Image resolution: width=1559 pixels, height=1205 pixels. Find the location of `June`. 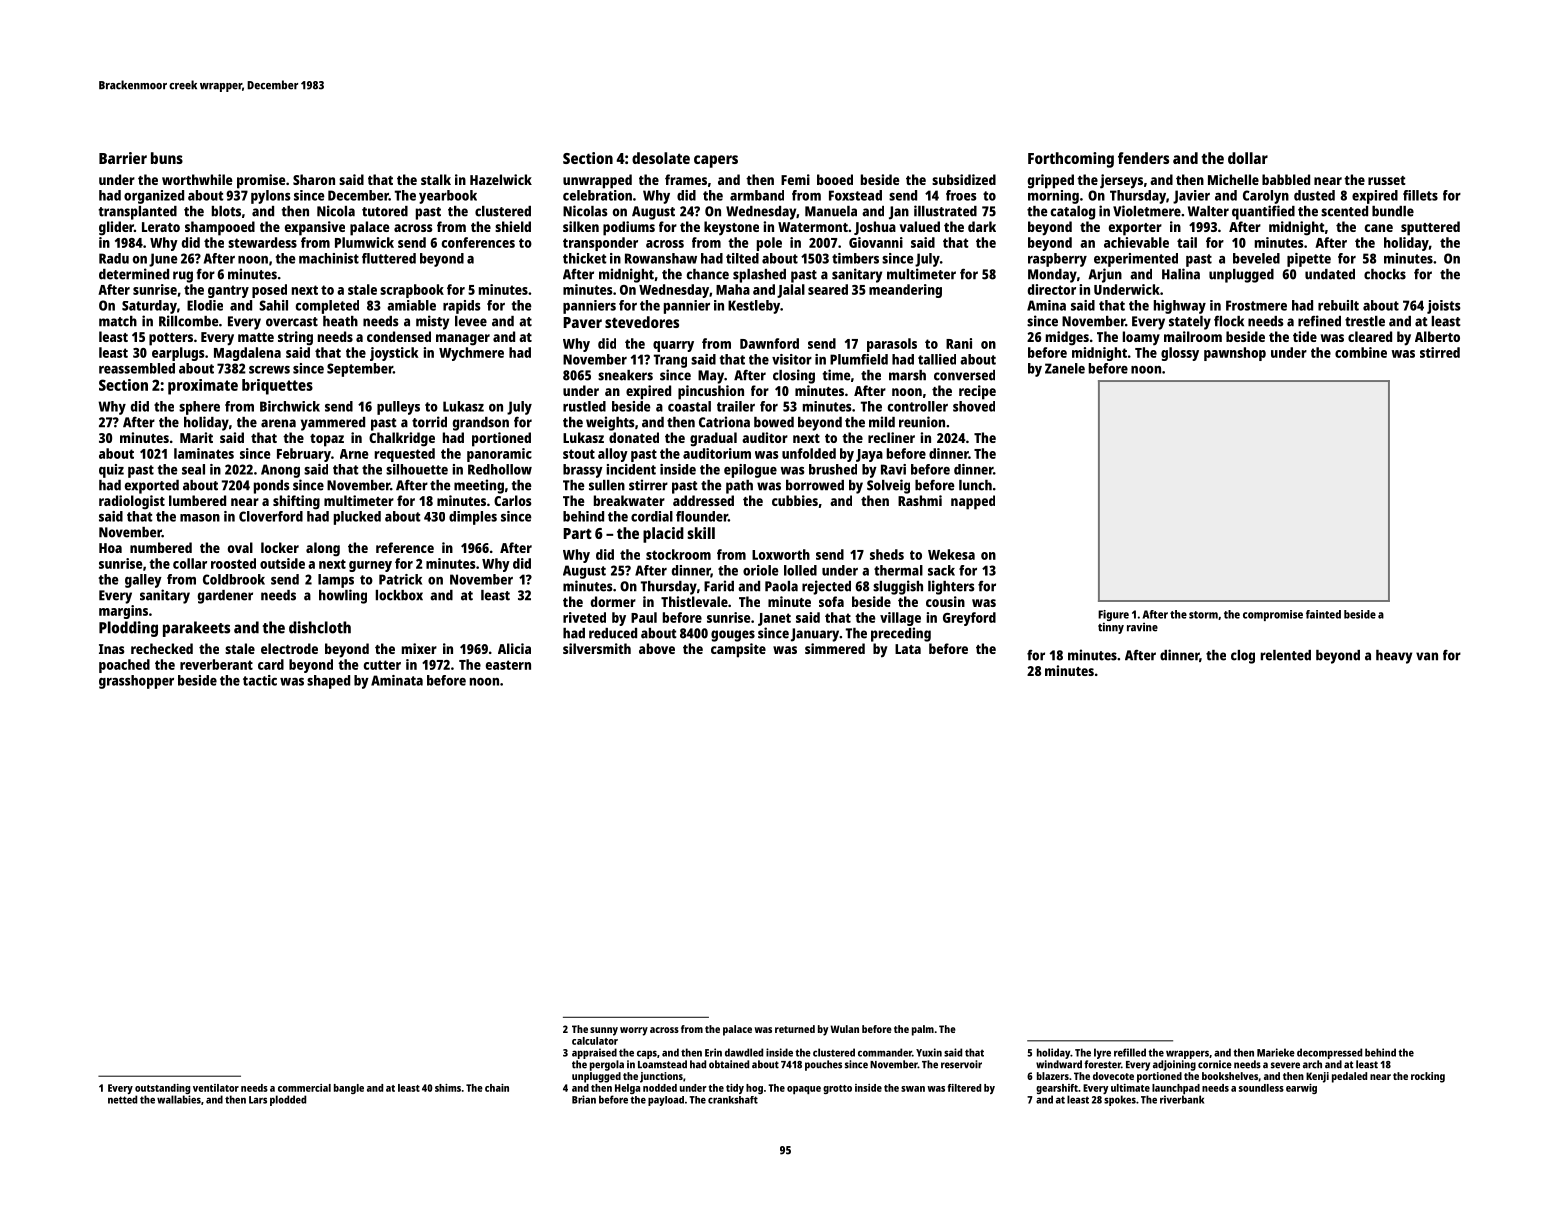

June is located at coordinates (163, 260).
